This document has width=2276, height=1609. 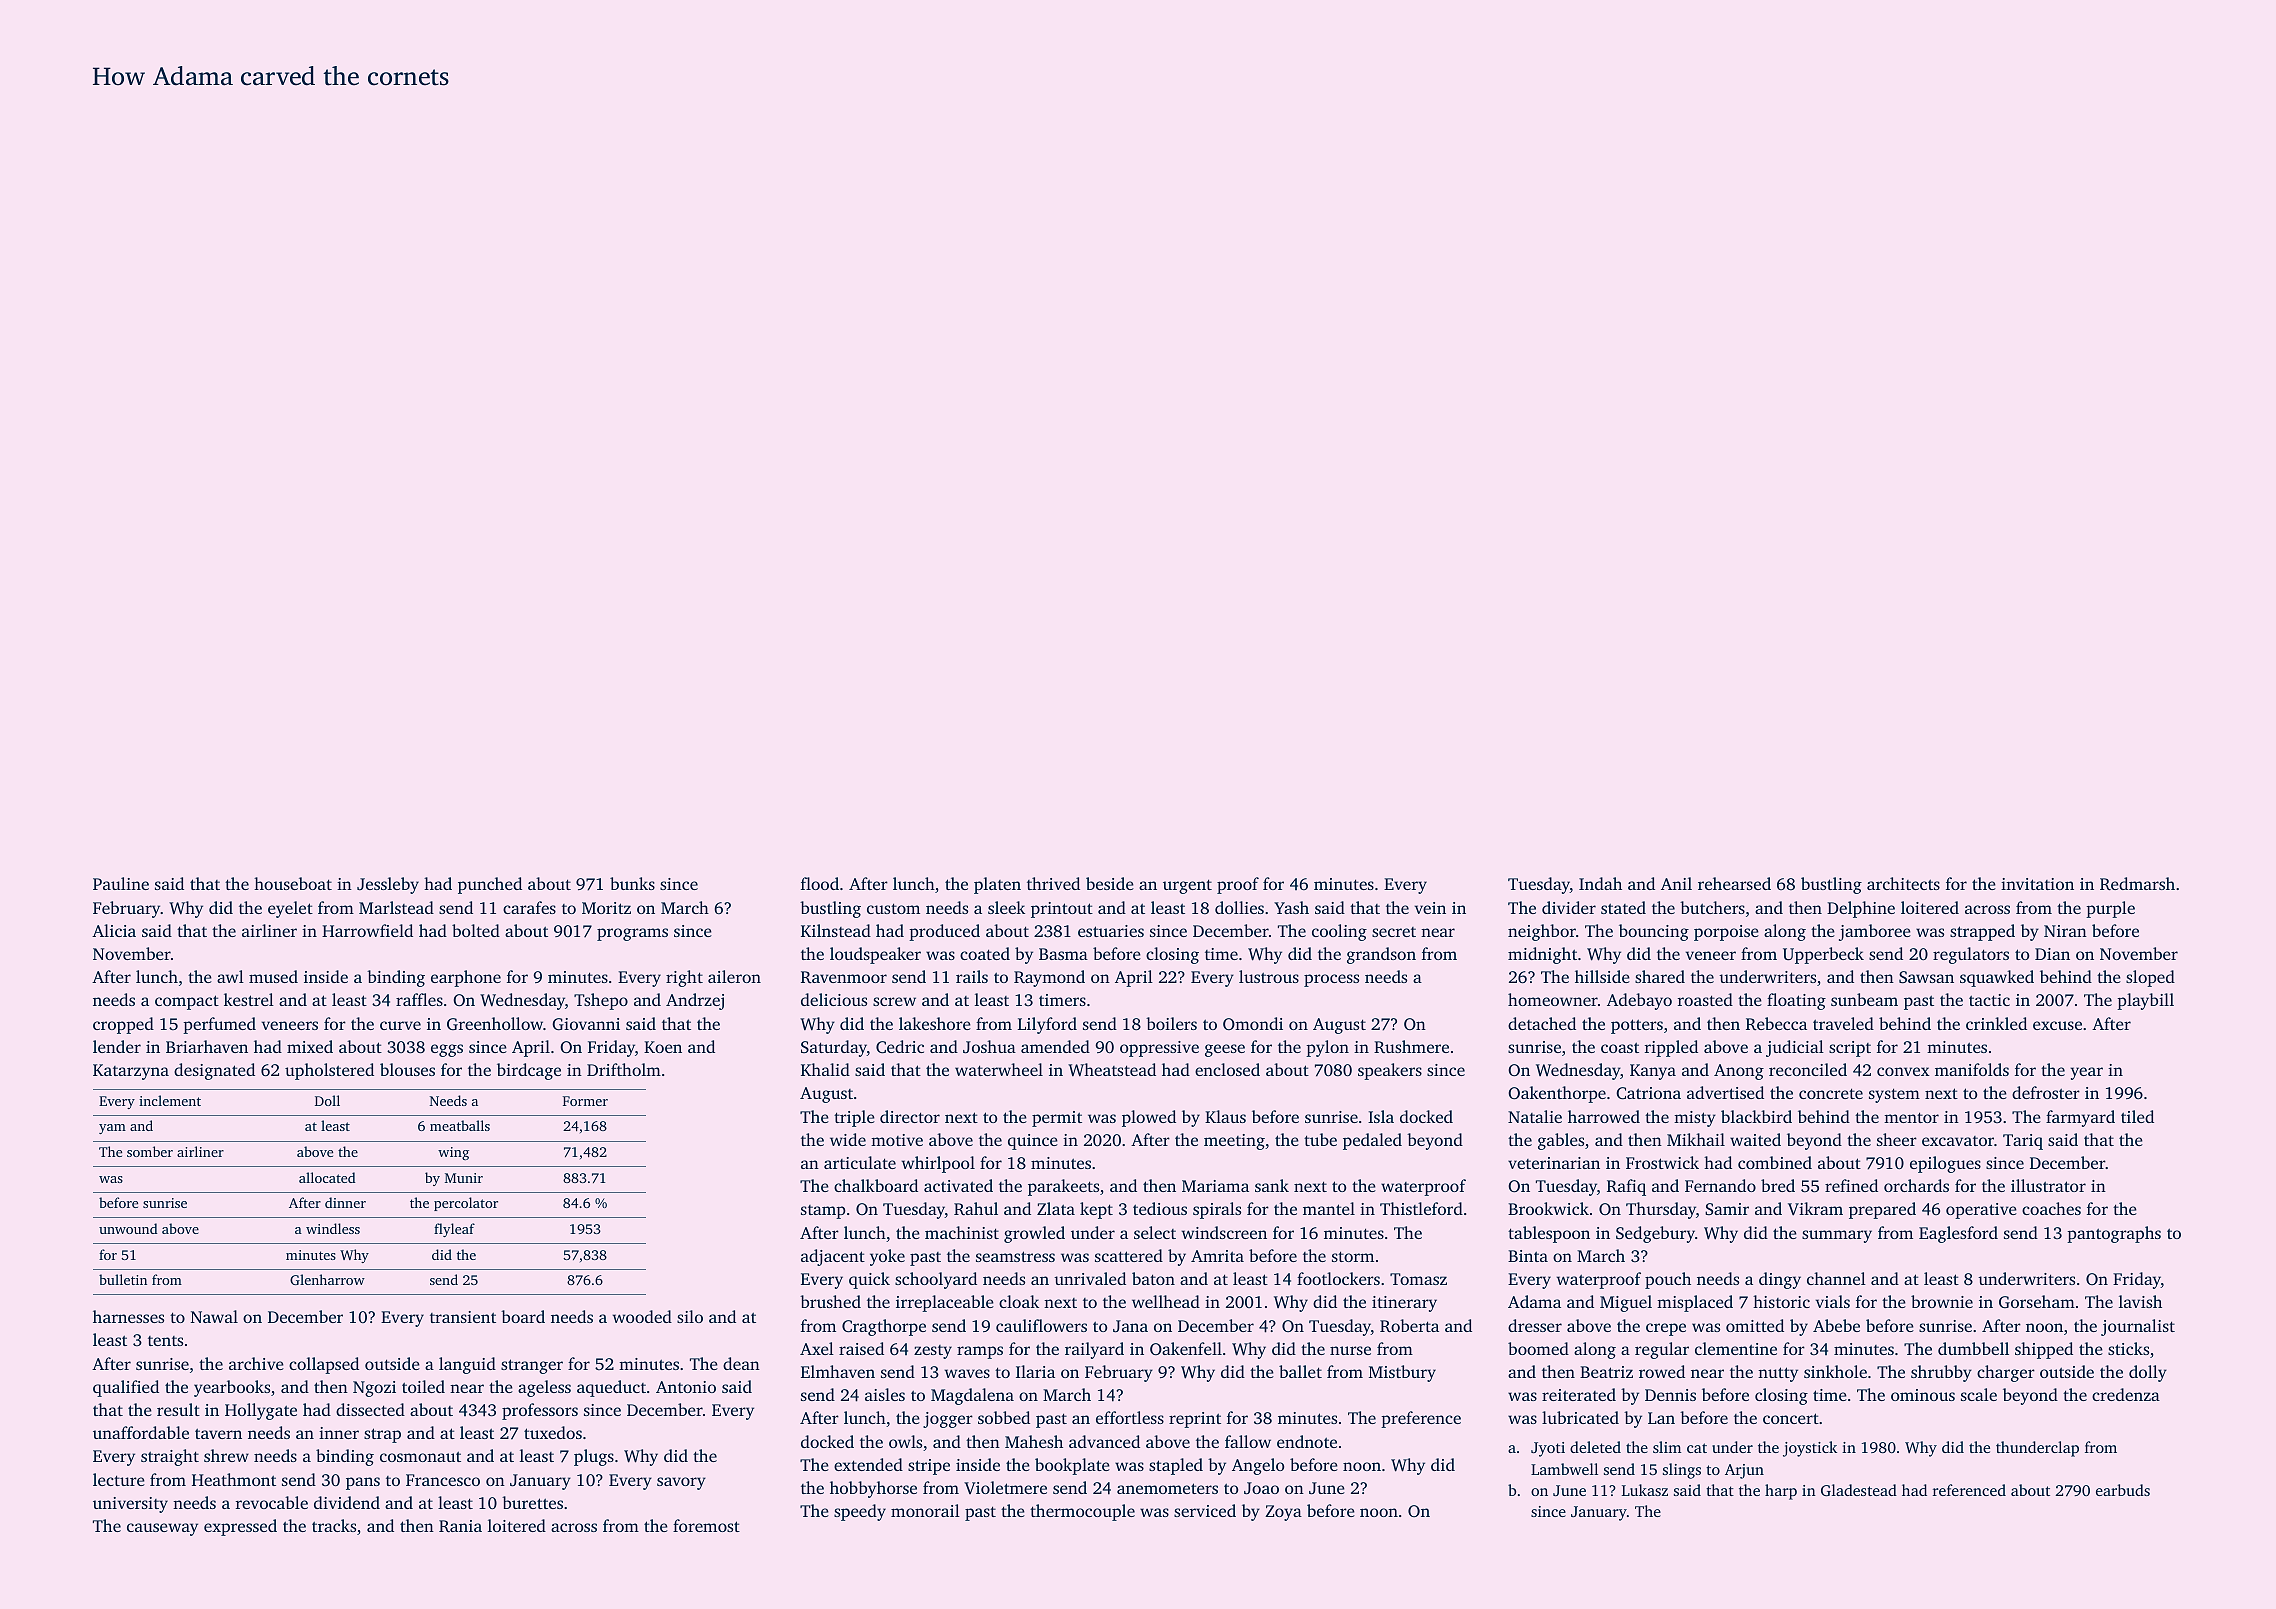 I want to click on system, so click(x=1894, y=1095).
